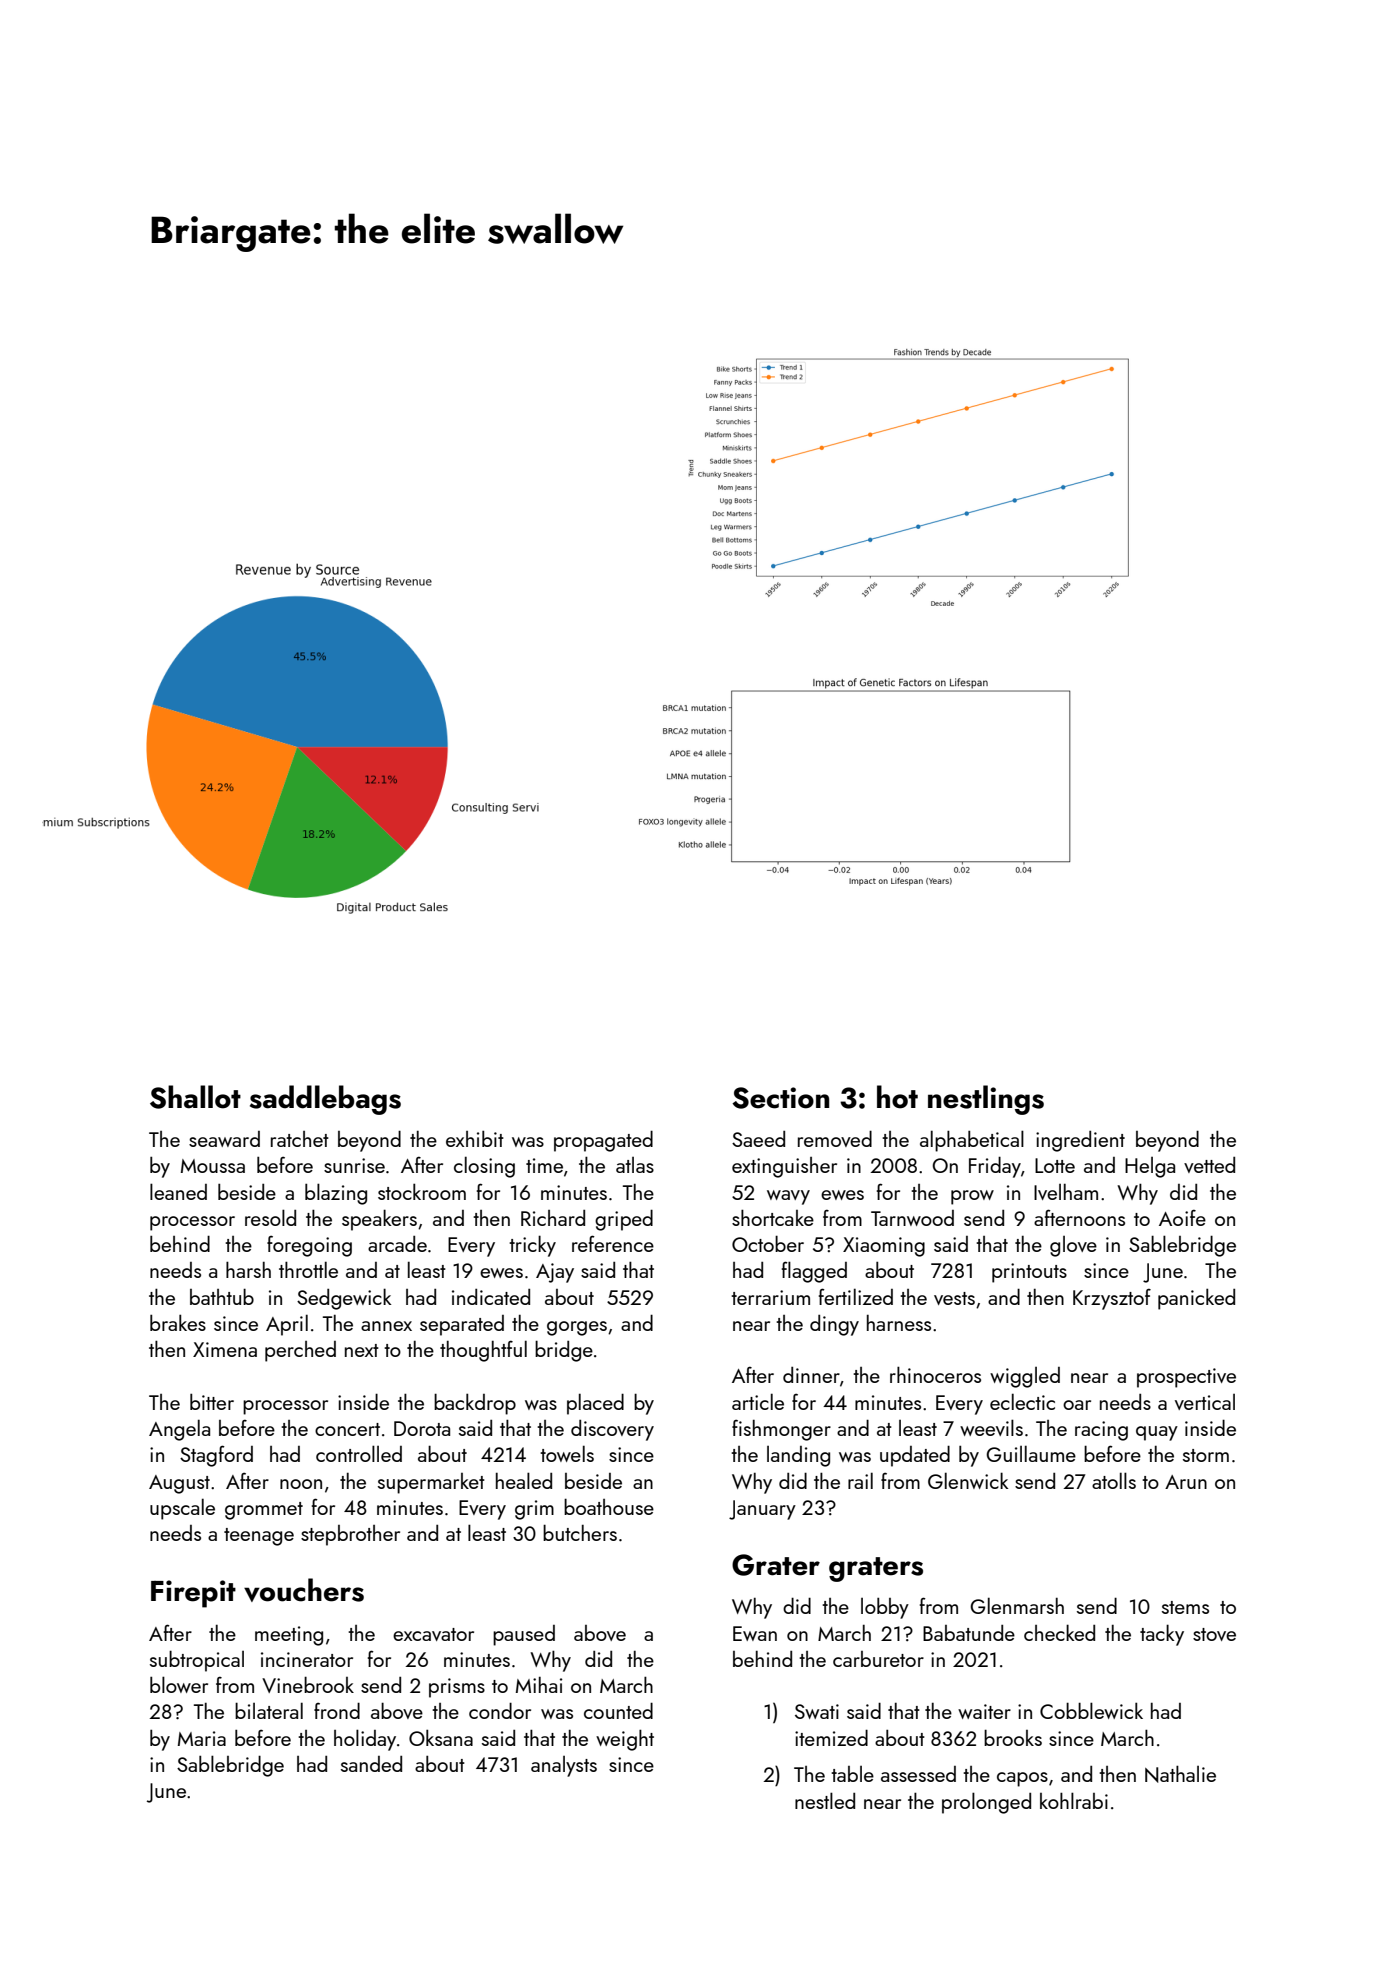  Describe the element at coordinates (1205, 1402) in the screenshot. I see `vertical` at that location.
